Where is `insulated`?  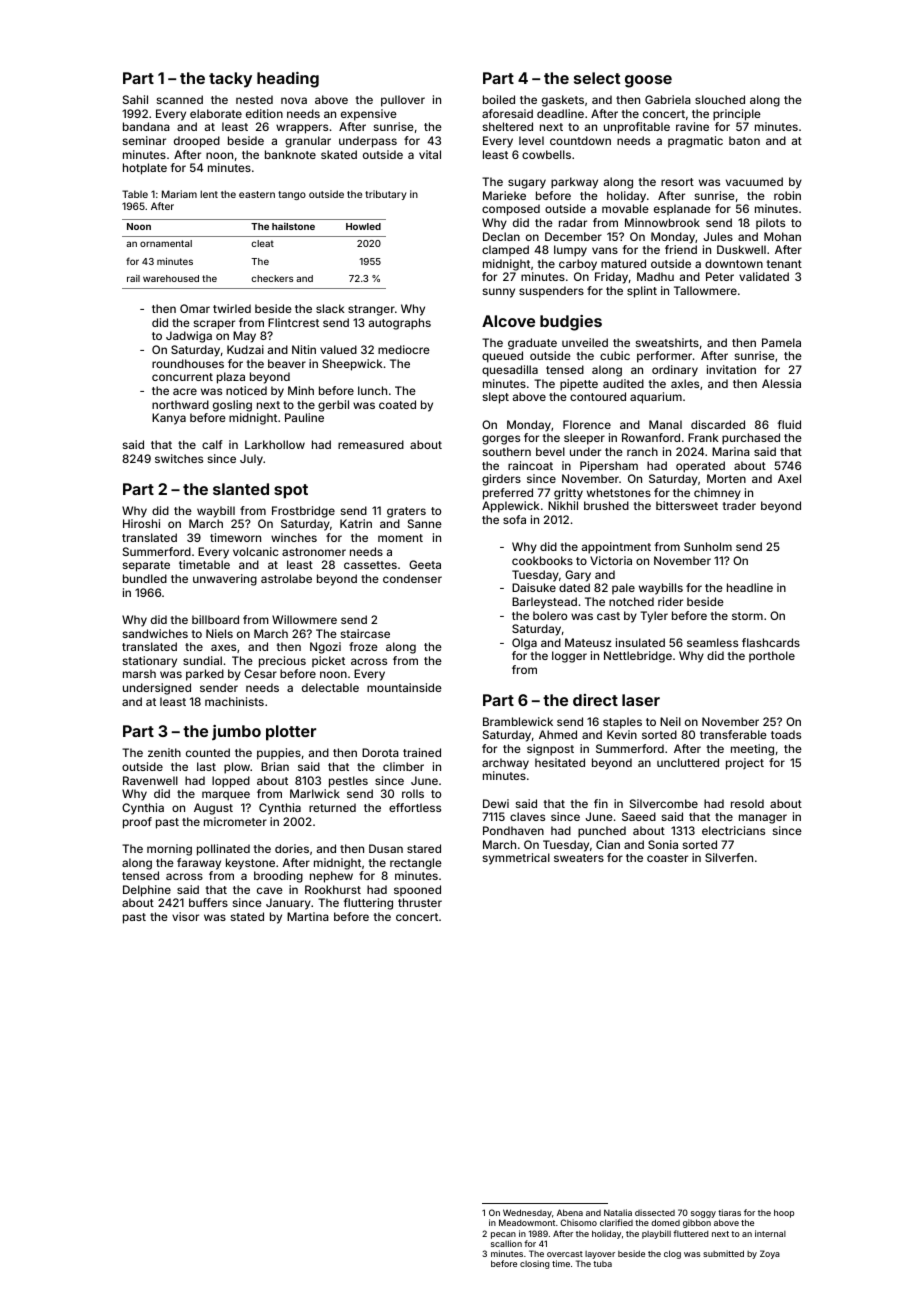 insulated is located at coordinates (640, 642).
